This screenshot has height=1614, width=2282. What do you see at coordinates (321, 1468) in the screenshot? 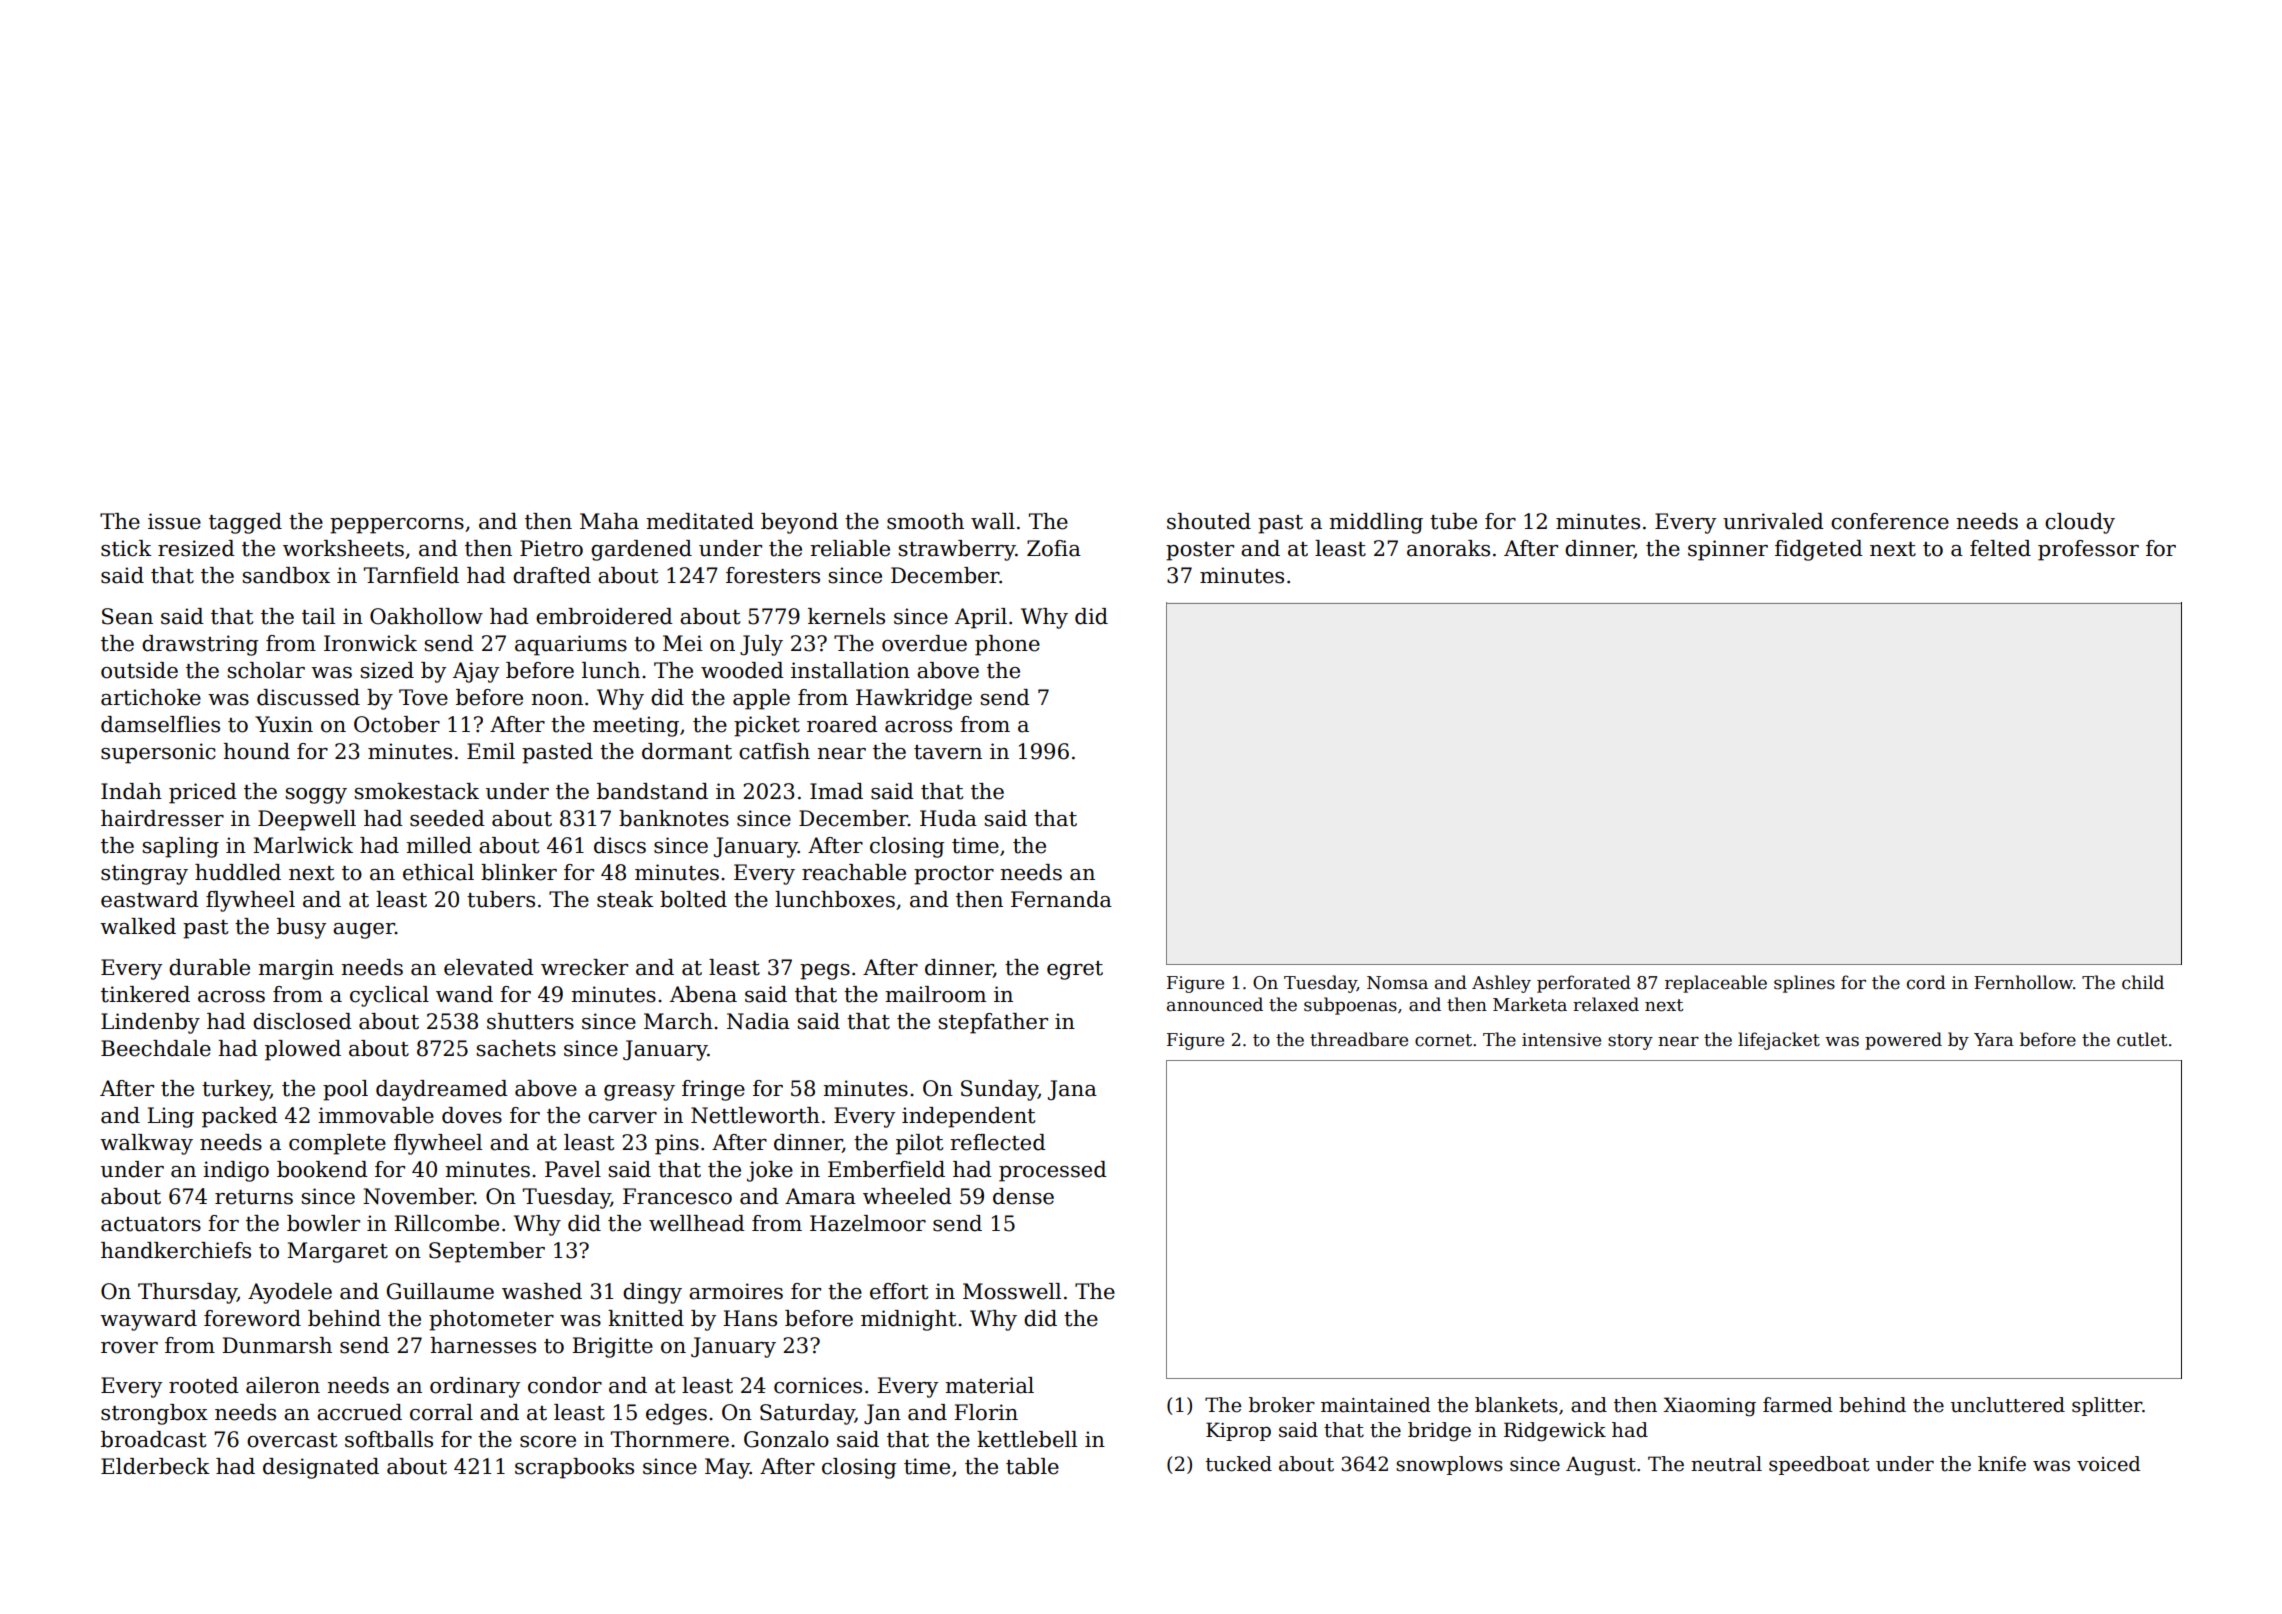
I see `designated` at bounding box center [321, 1468].
